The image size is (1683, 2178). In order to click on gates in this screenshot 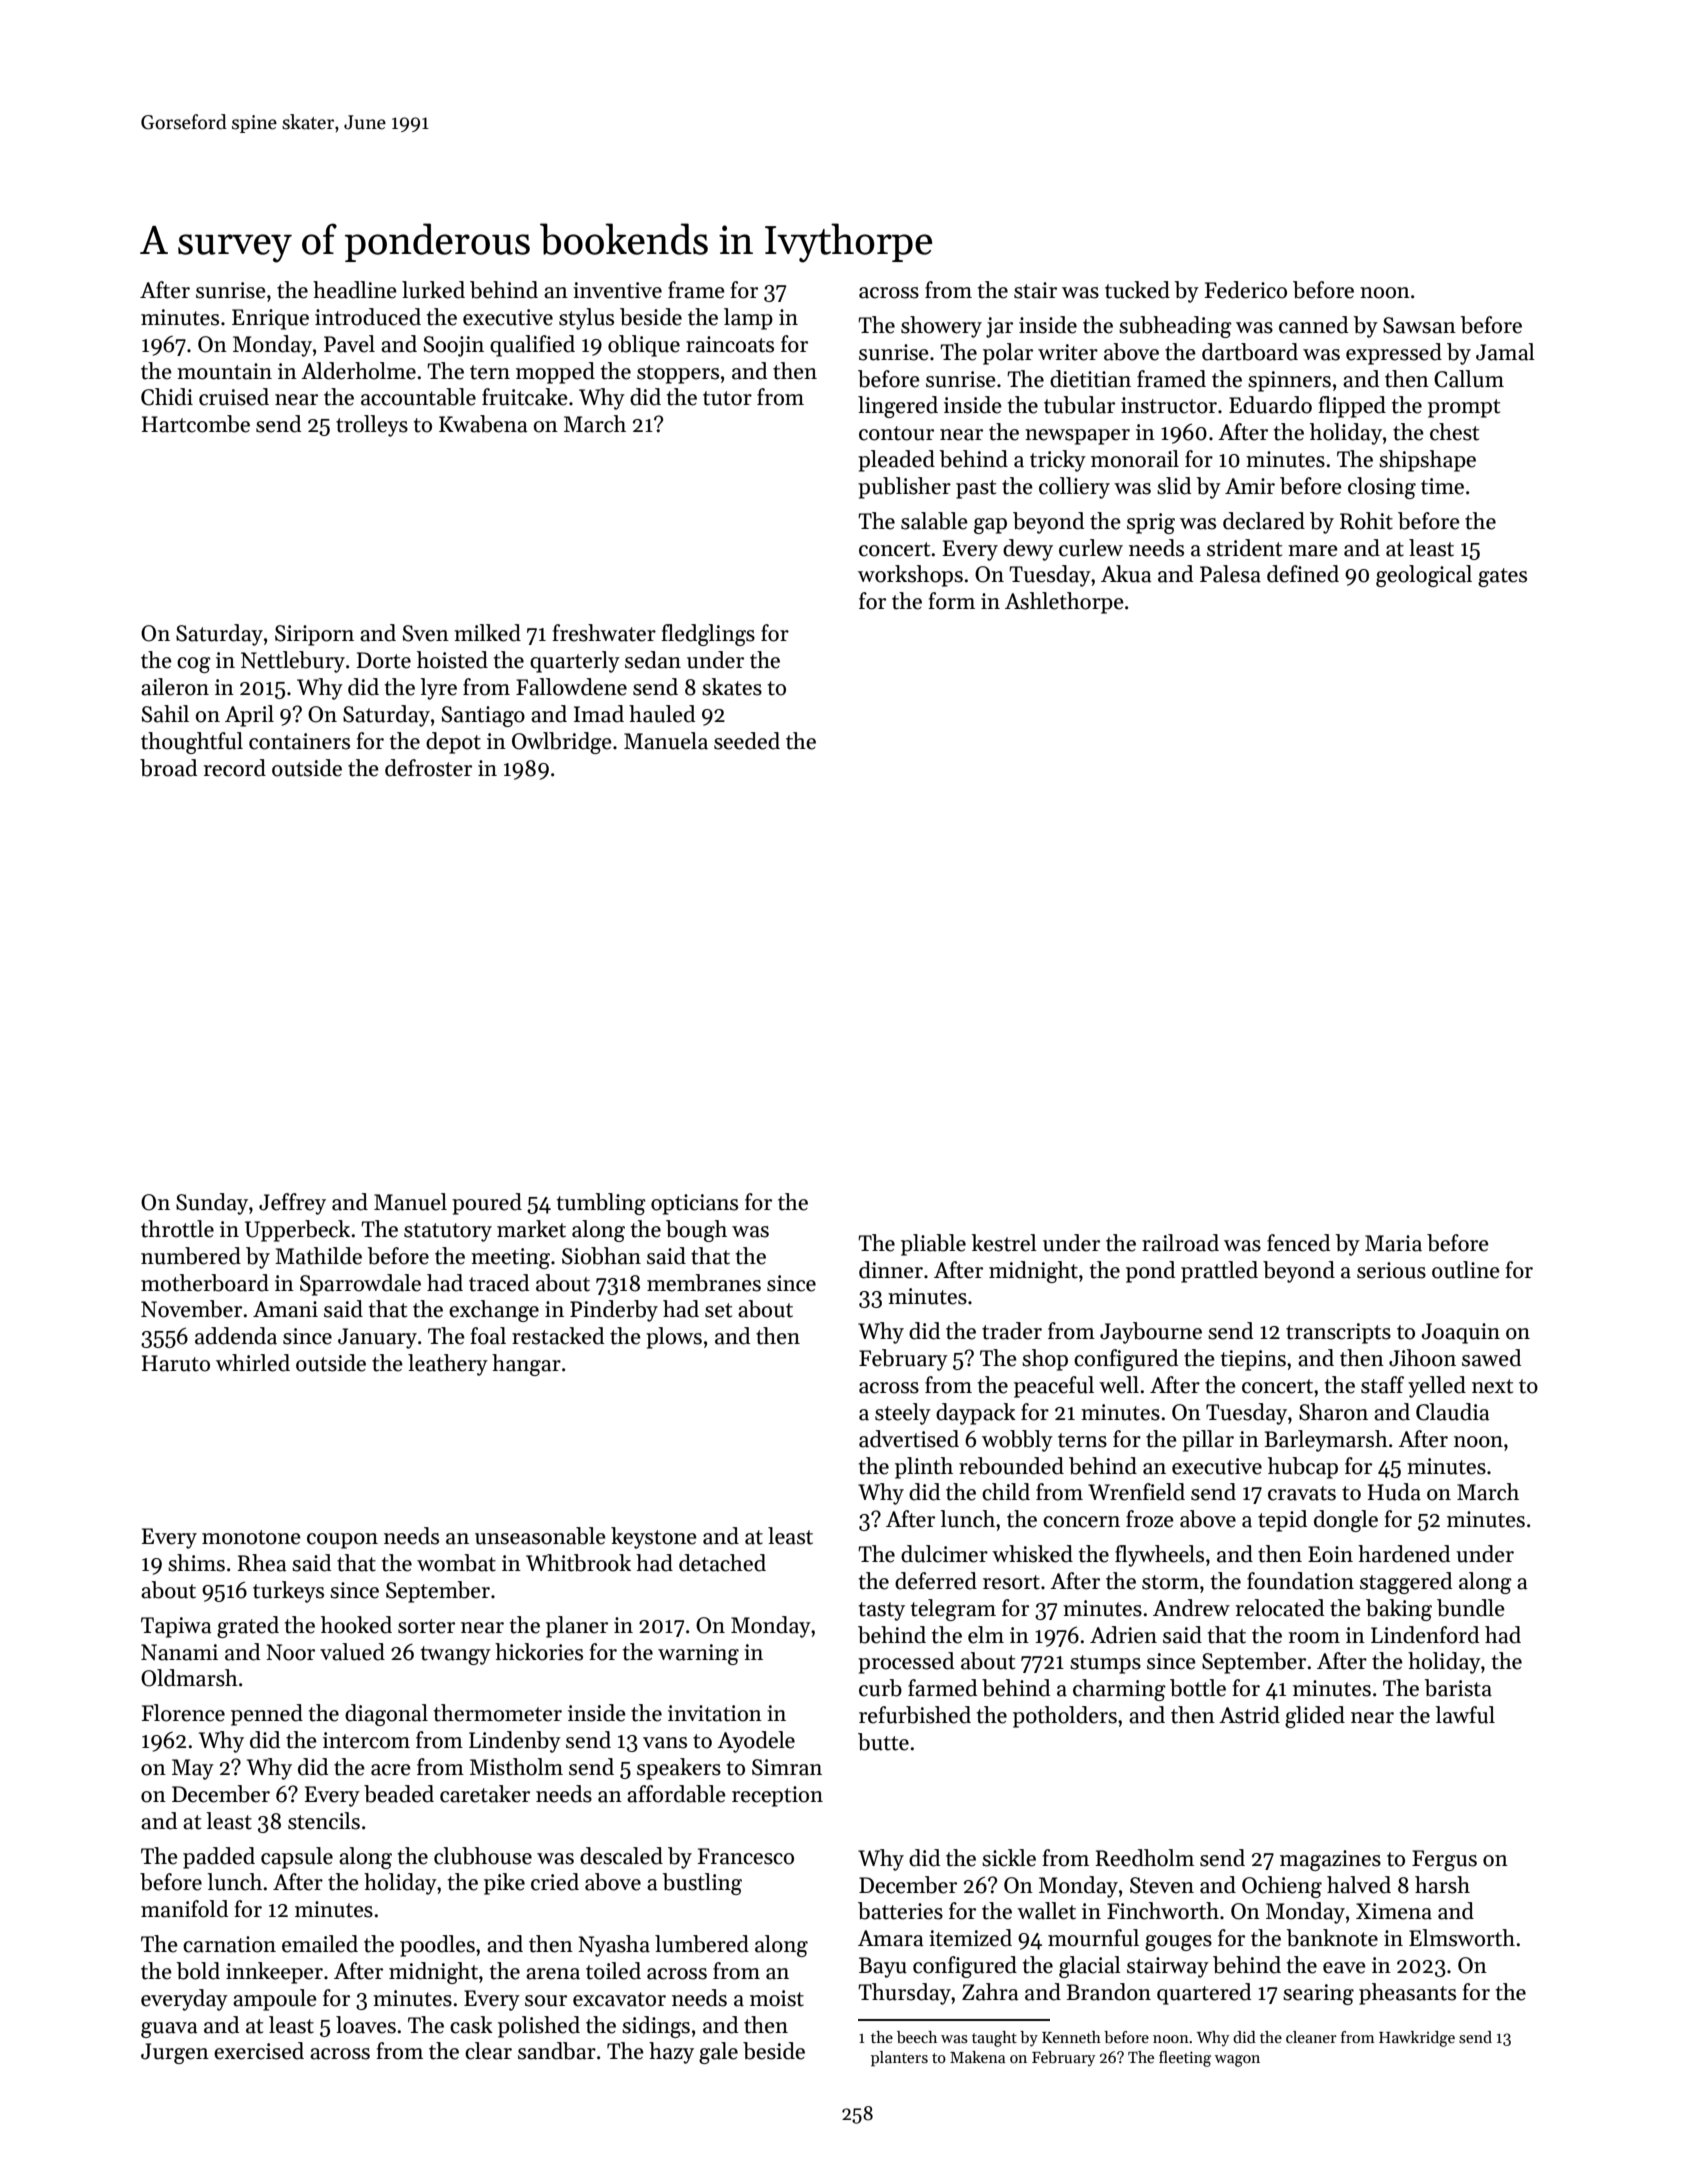, I will do `click(1502, 577)`.
